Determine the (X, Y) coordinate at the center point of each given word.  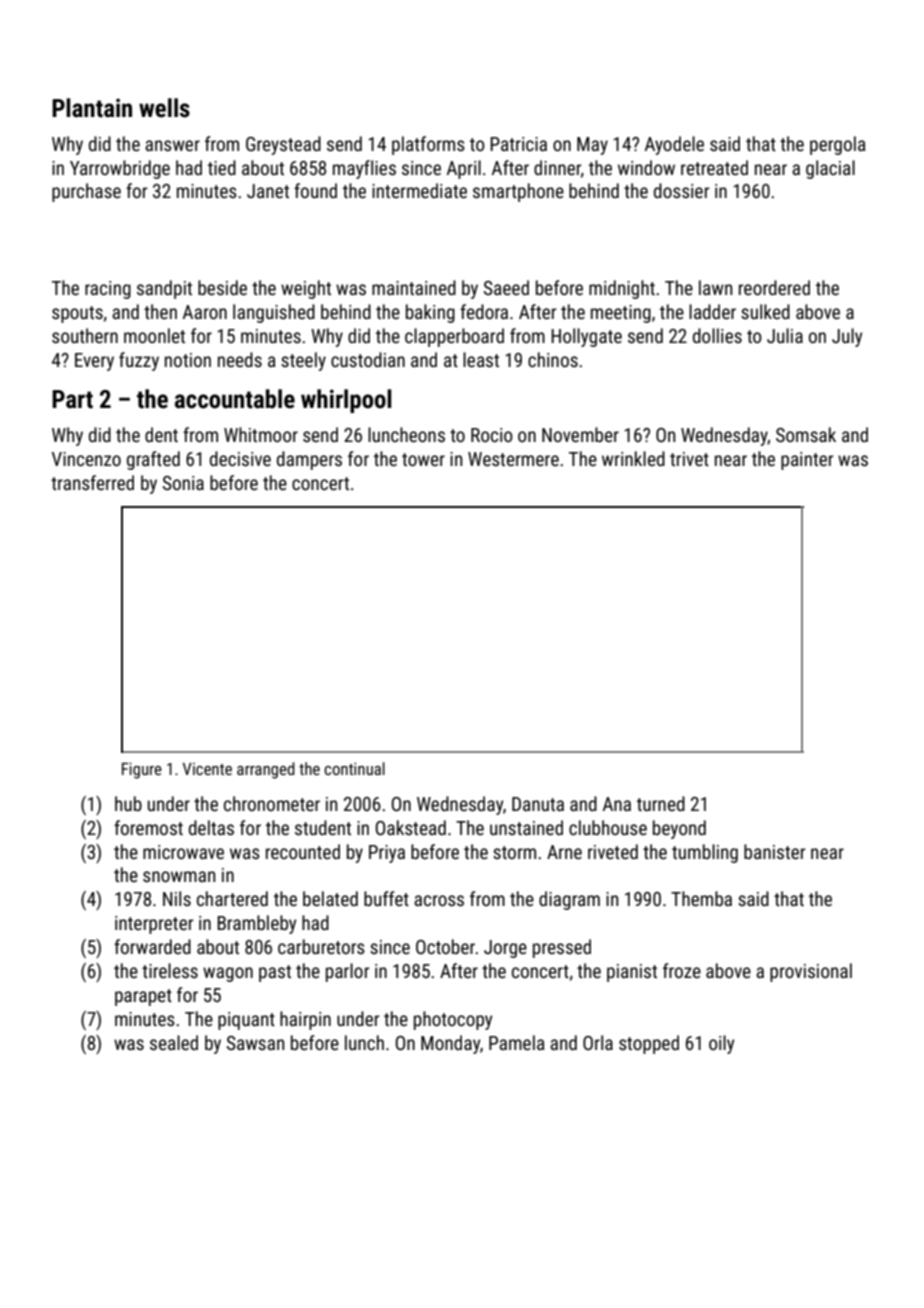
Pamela (517, 1042)
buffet (386, 898)
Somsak (806, 434)
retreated (714, 167)
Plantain (92, 108)
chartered (232, 898)
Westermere (513, 459)
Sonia (183, 483)
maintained (414, 287)
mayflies (364, 169)
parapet (143, 997)
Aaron (205, 312)
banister (774, 851)
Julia (785, 335)
